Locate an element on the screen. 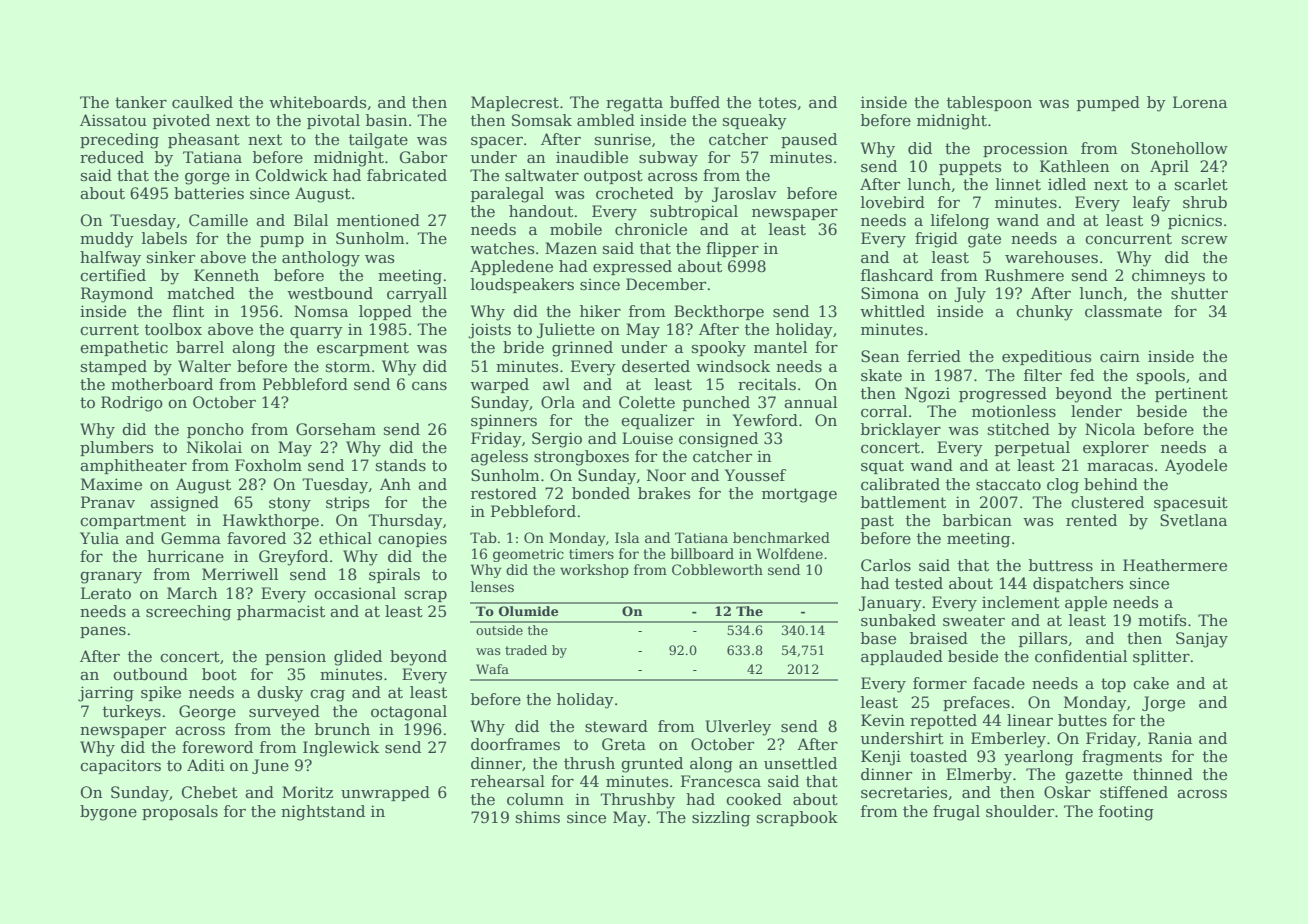  basin is located at coordinates (386, 120).
